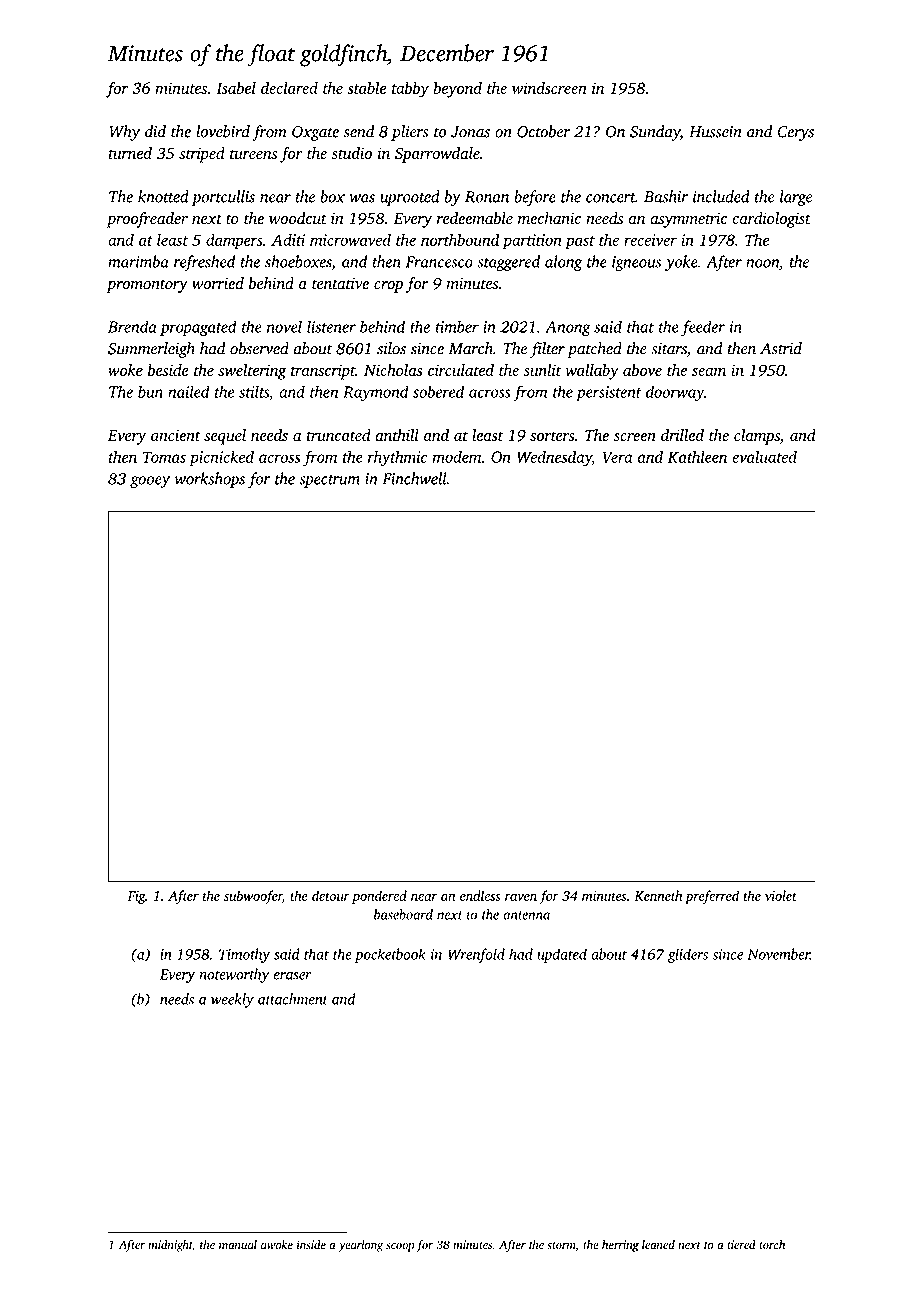 This page has width=924, height=1308. I want to click on Kenneth, so click(658, 895).
